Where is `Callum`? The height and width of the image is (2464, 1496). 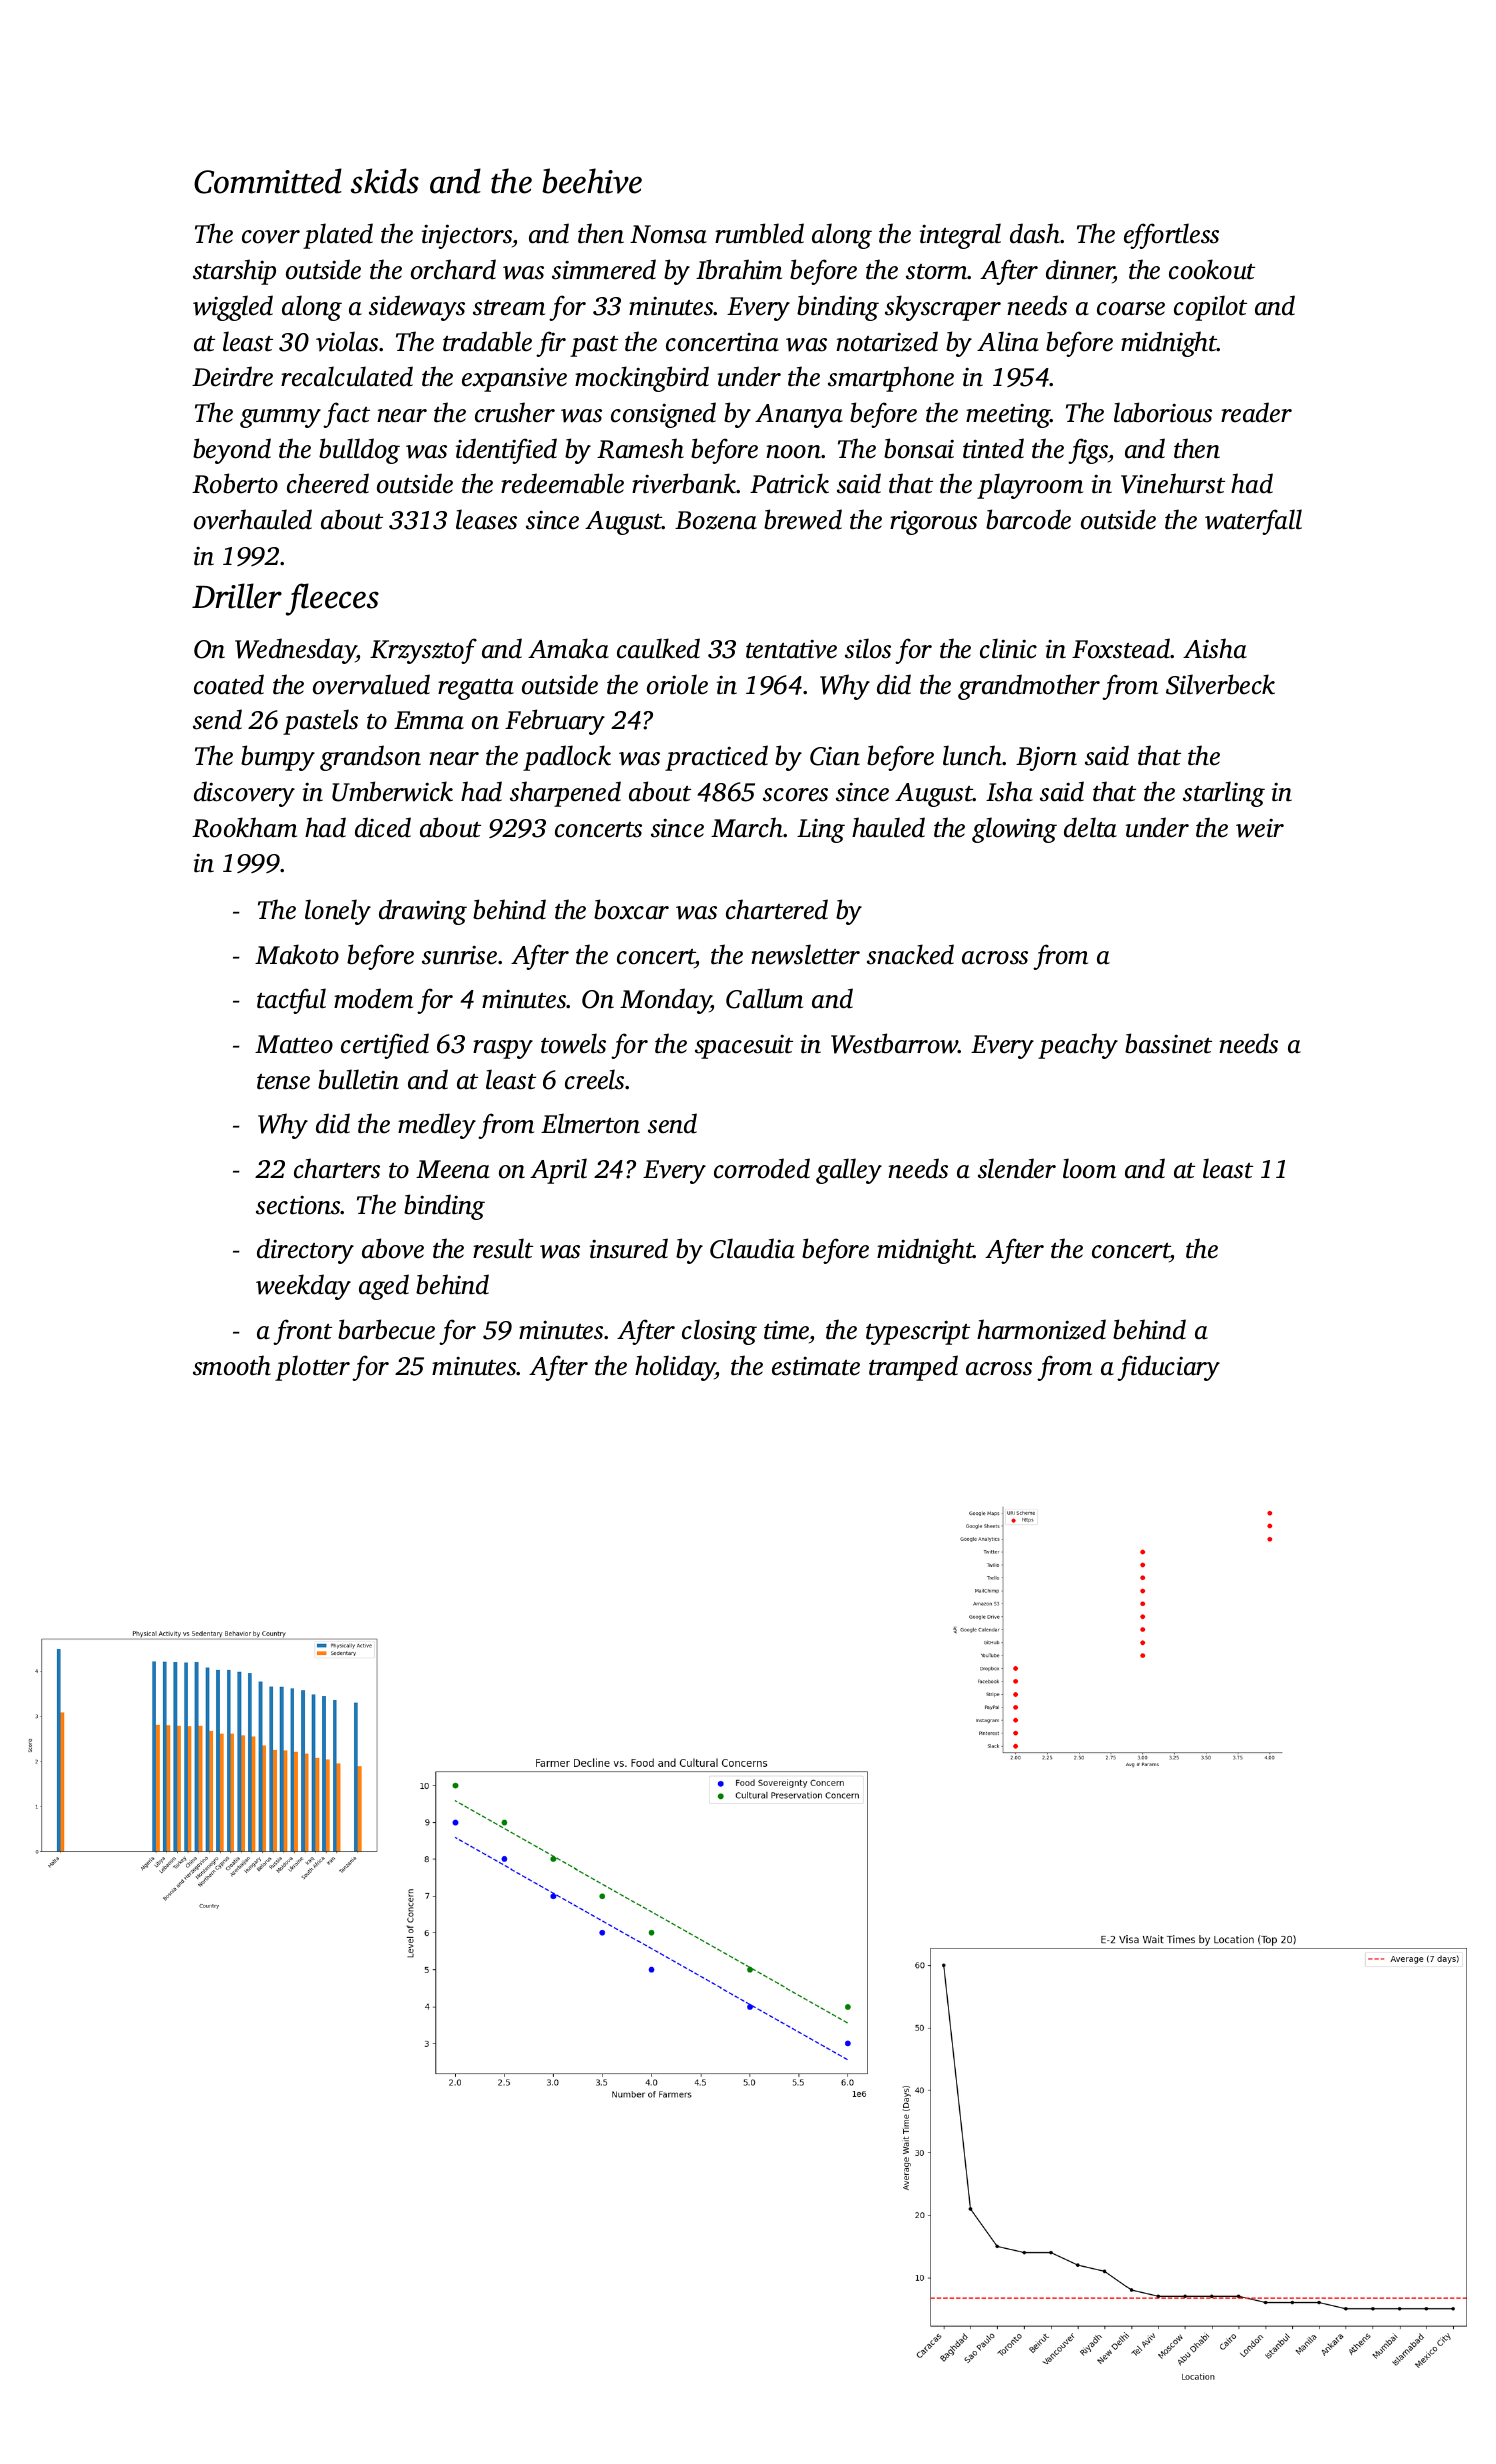 Callum is located at coordinates (764, 998).
